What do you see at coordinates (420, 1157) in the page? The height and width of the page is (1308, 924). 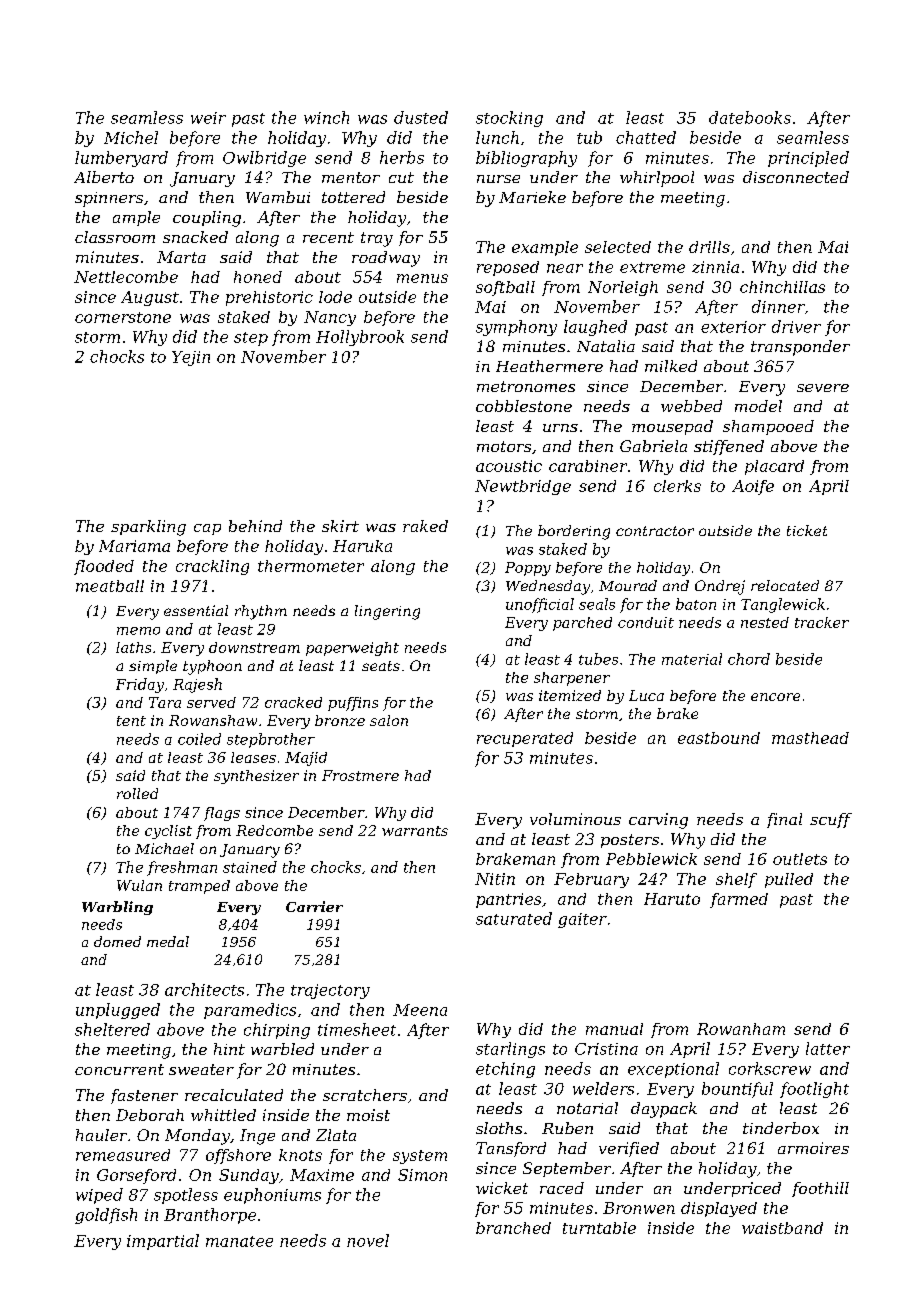 I see `system` at bounding box center [420, 1157].
